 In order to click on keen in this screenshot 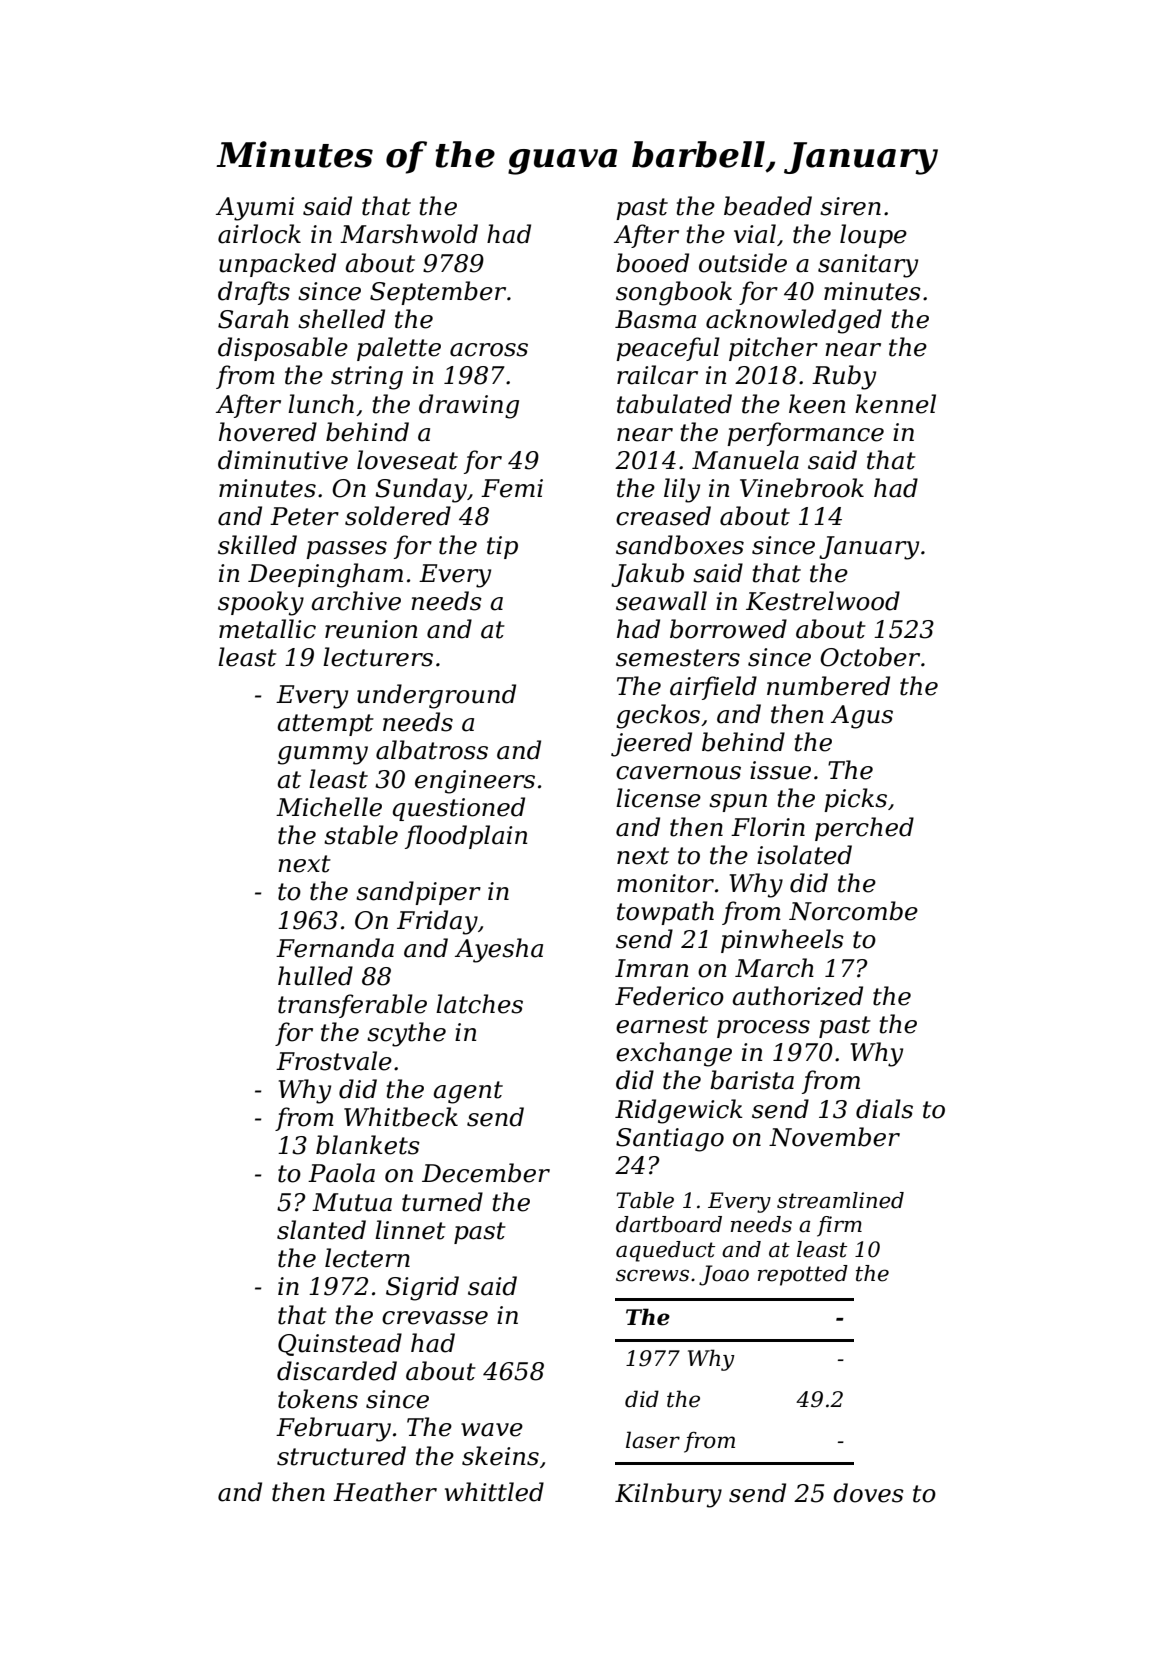, I will do `click(817, 404)`.
